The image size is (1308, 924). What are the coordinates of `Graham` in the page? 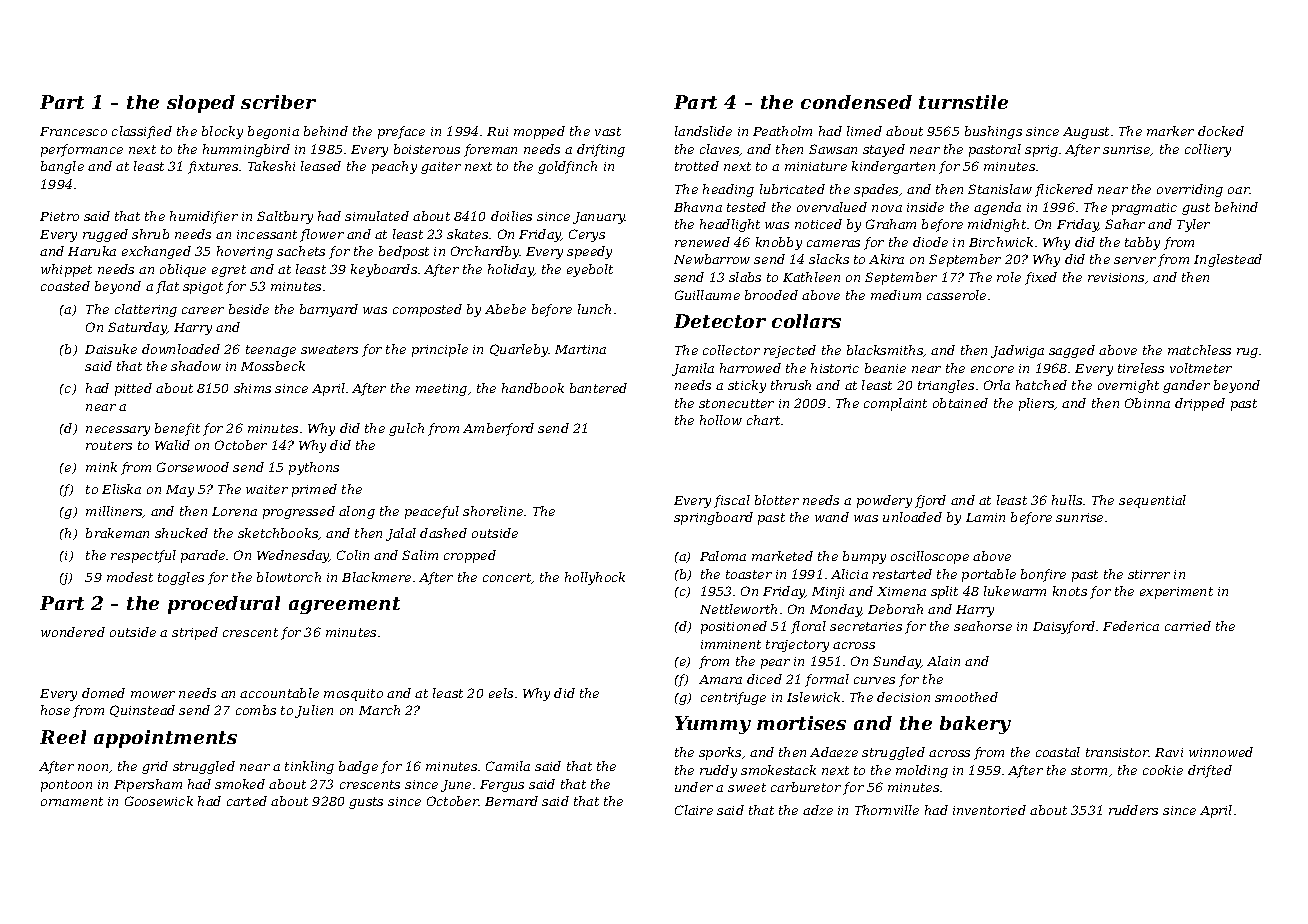 It's located at (891, 224).
